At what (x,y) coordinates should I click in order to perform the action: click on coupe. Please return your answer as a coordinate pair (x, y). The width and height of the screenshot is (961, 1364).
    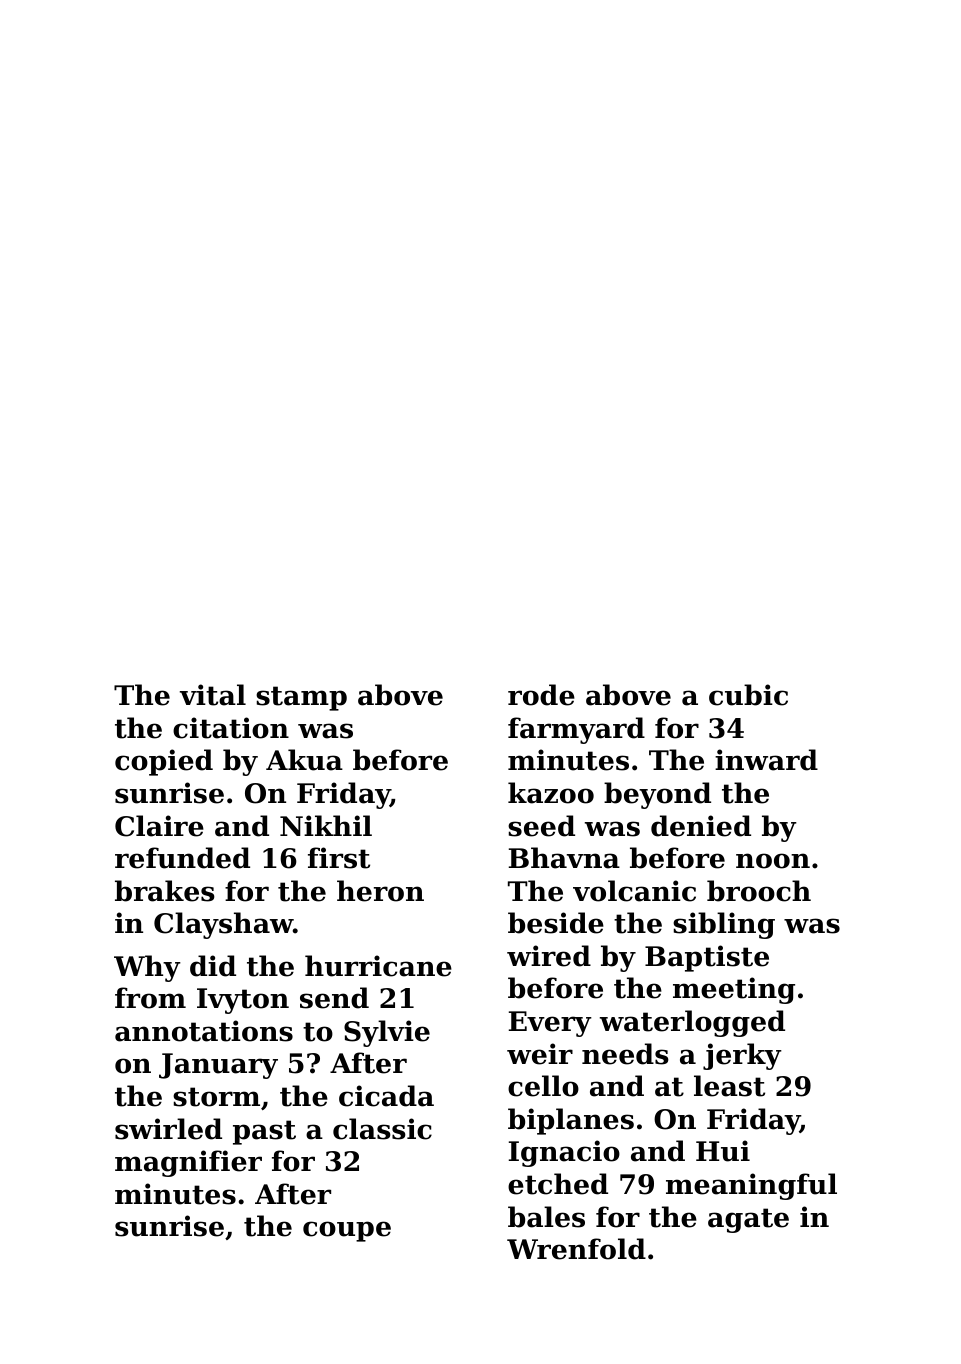
    Looking at the image, I should click on (347, 1231).
